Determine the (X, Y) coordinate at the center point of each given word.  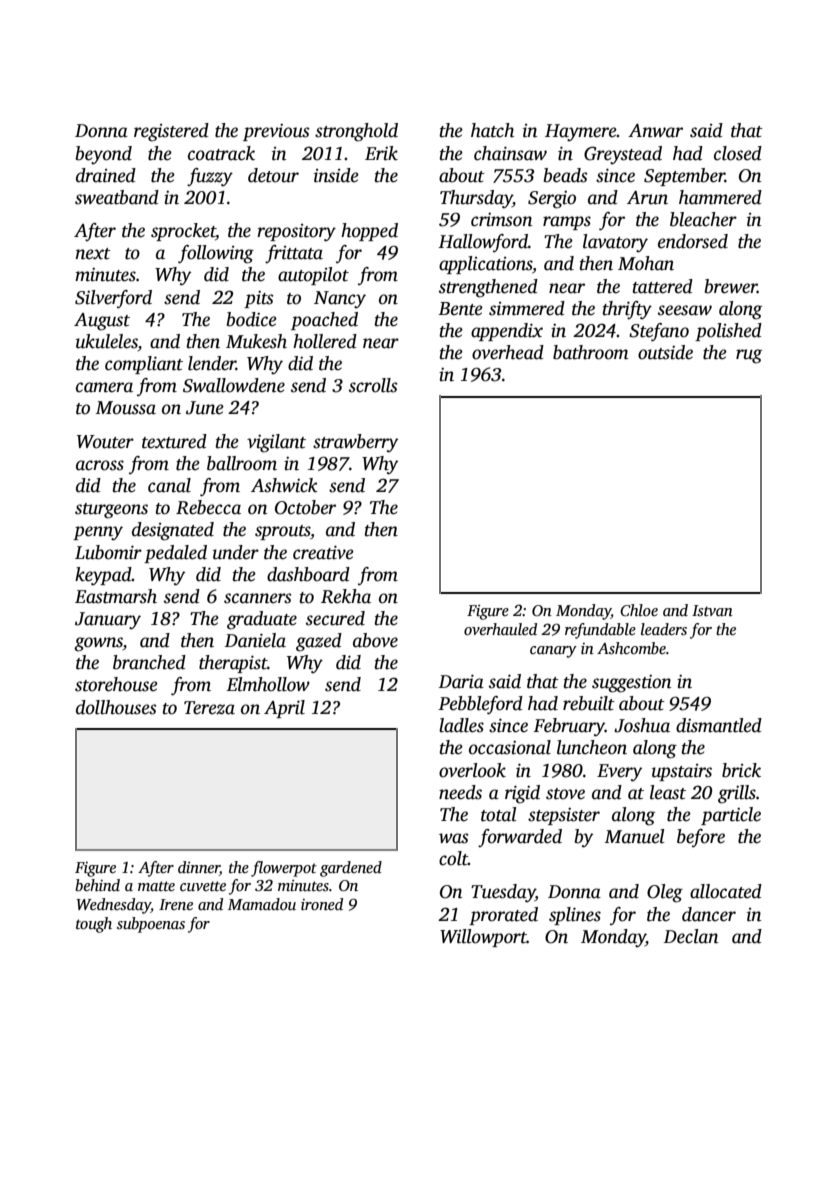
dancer (709, 914)
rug (749, 356)
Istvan (712, 610)
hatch (492, 130)
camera (104, 387)
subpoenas (151, 925)
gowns (98, 644)
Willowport (483, 938)
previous (276, 132)
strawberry (355, 443)
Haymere (581, 133)
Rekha (346, 596)
